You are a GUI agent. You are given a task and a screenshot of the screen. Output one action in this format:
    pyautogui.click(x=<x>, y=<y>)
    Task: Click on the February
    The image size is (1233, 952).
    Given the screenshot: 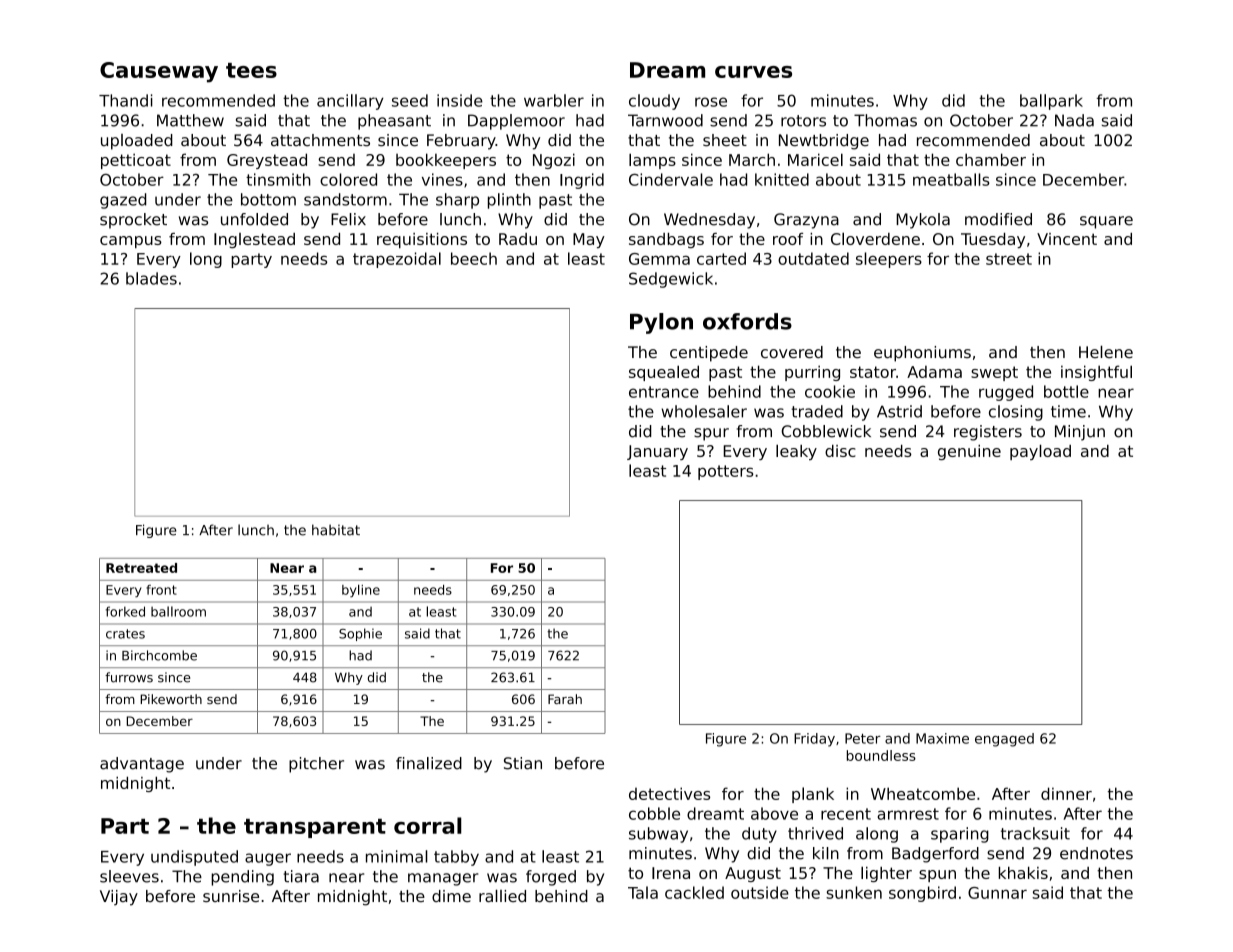 What is the action you would take?
    pyautogui.click(x=461, y=142)
